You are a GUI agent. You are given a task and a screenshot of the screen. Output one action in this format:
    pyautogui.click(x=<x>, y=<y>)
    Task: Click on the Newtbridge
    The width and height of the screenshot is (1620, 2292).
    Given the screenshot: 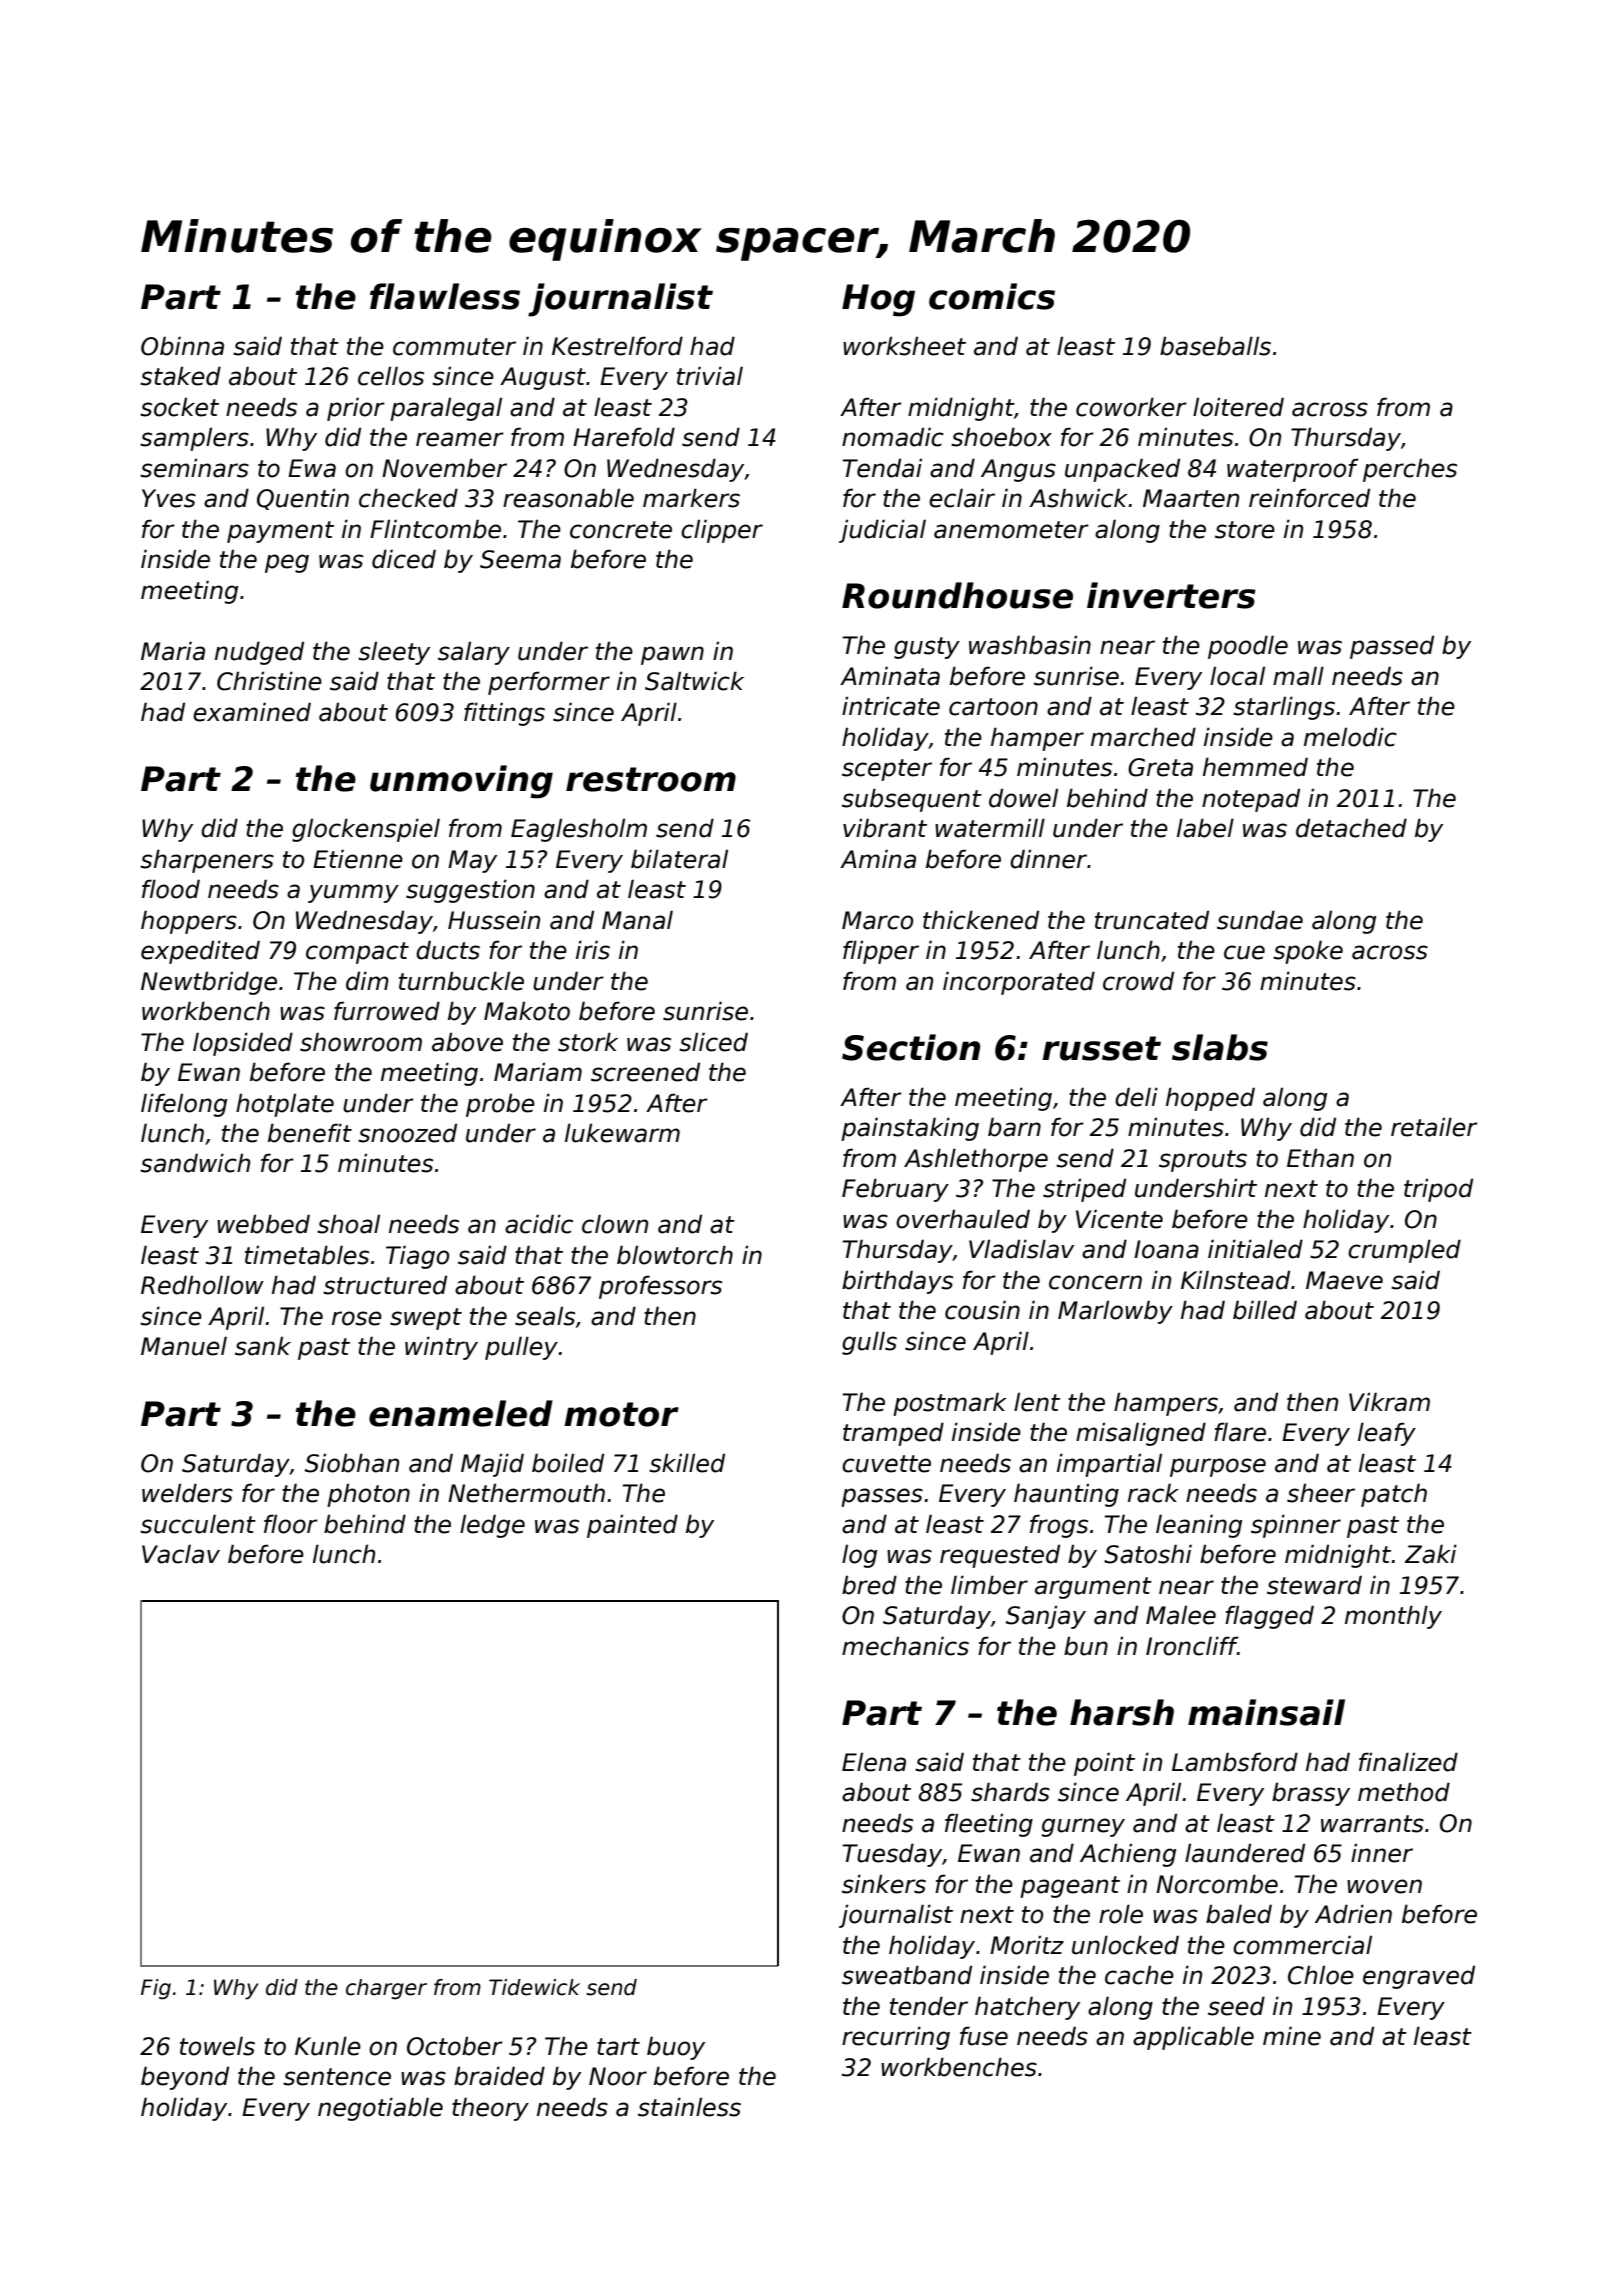 What is the action you would take?
    pyautogui.click(x=209, y=983)
